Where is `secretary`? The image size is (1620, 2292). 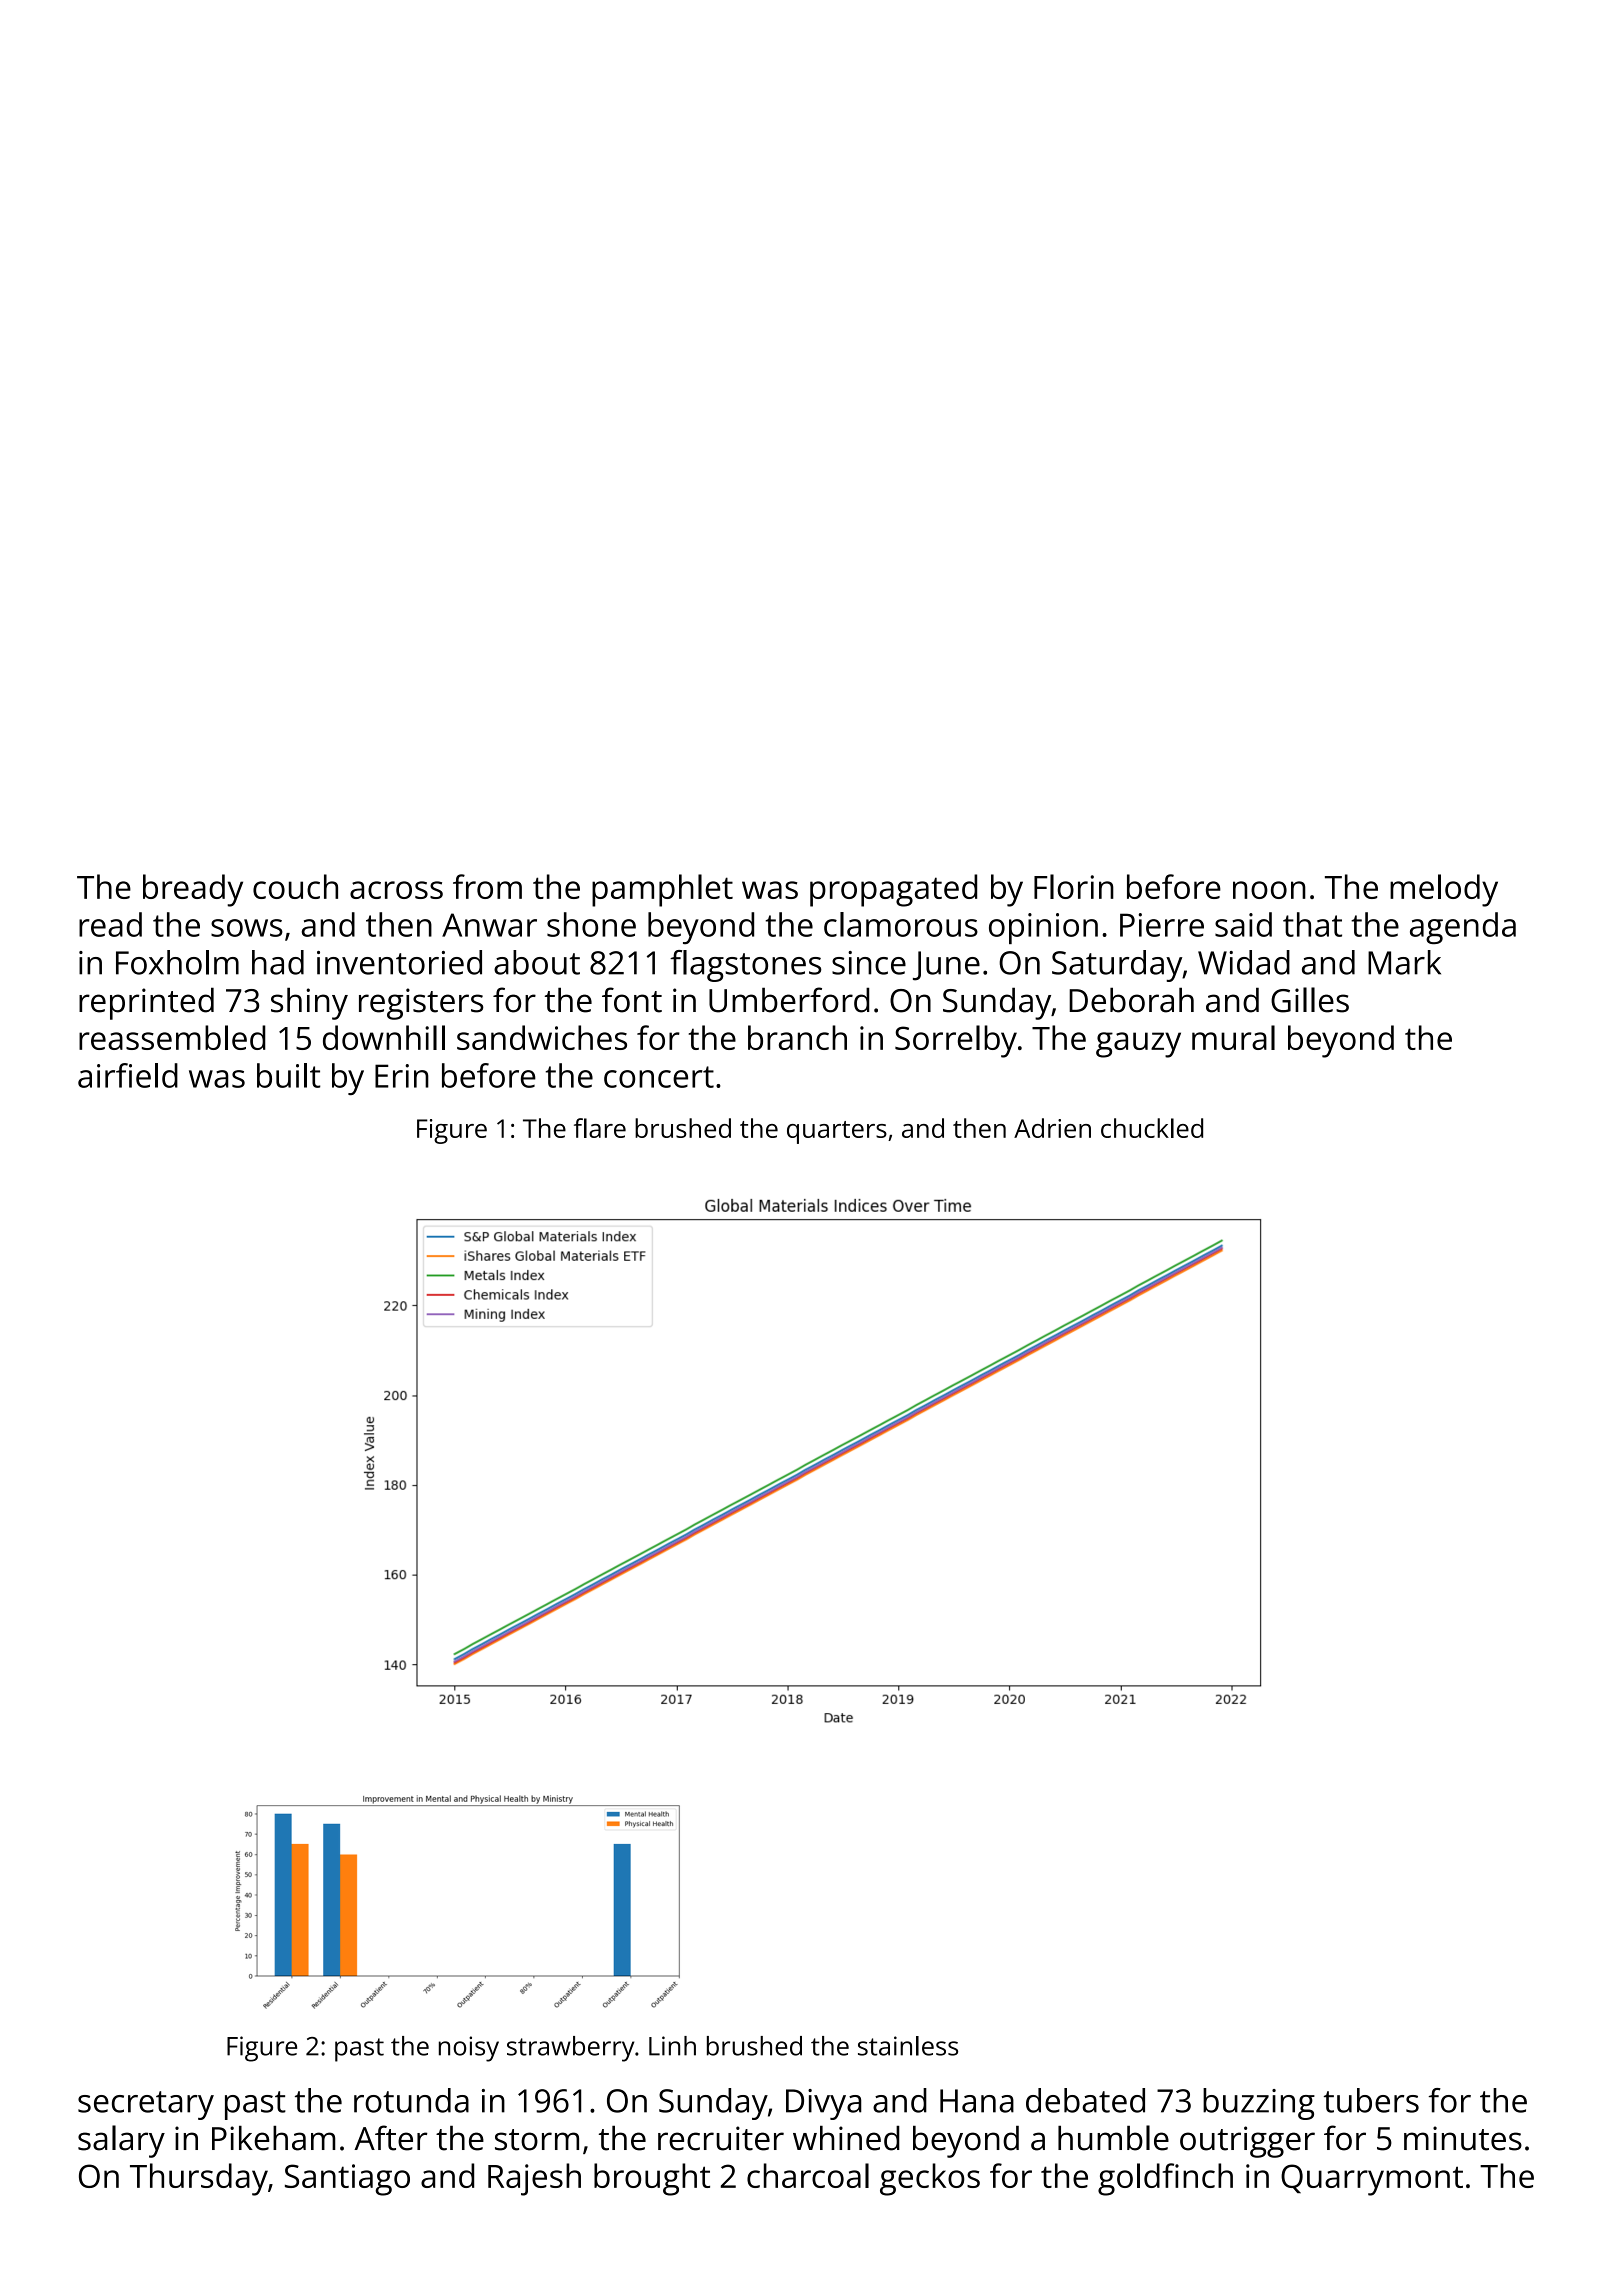
secretary is located at coordinates (146, 2105).
